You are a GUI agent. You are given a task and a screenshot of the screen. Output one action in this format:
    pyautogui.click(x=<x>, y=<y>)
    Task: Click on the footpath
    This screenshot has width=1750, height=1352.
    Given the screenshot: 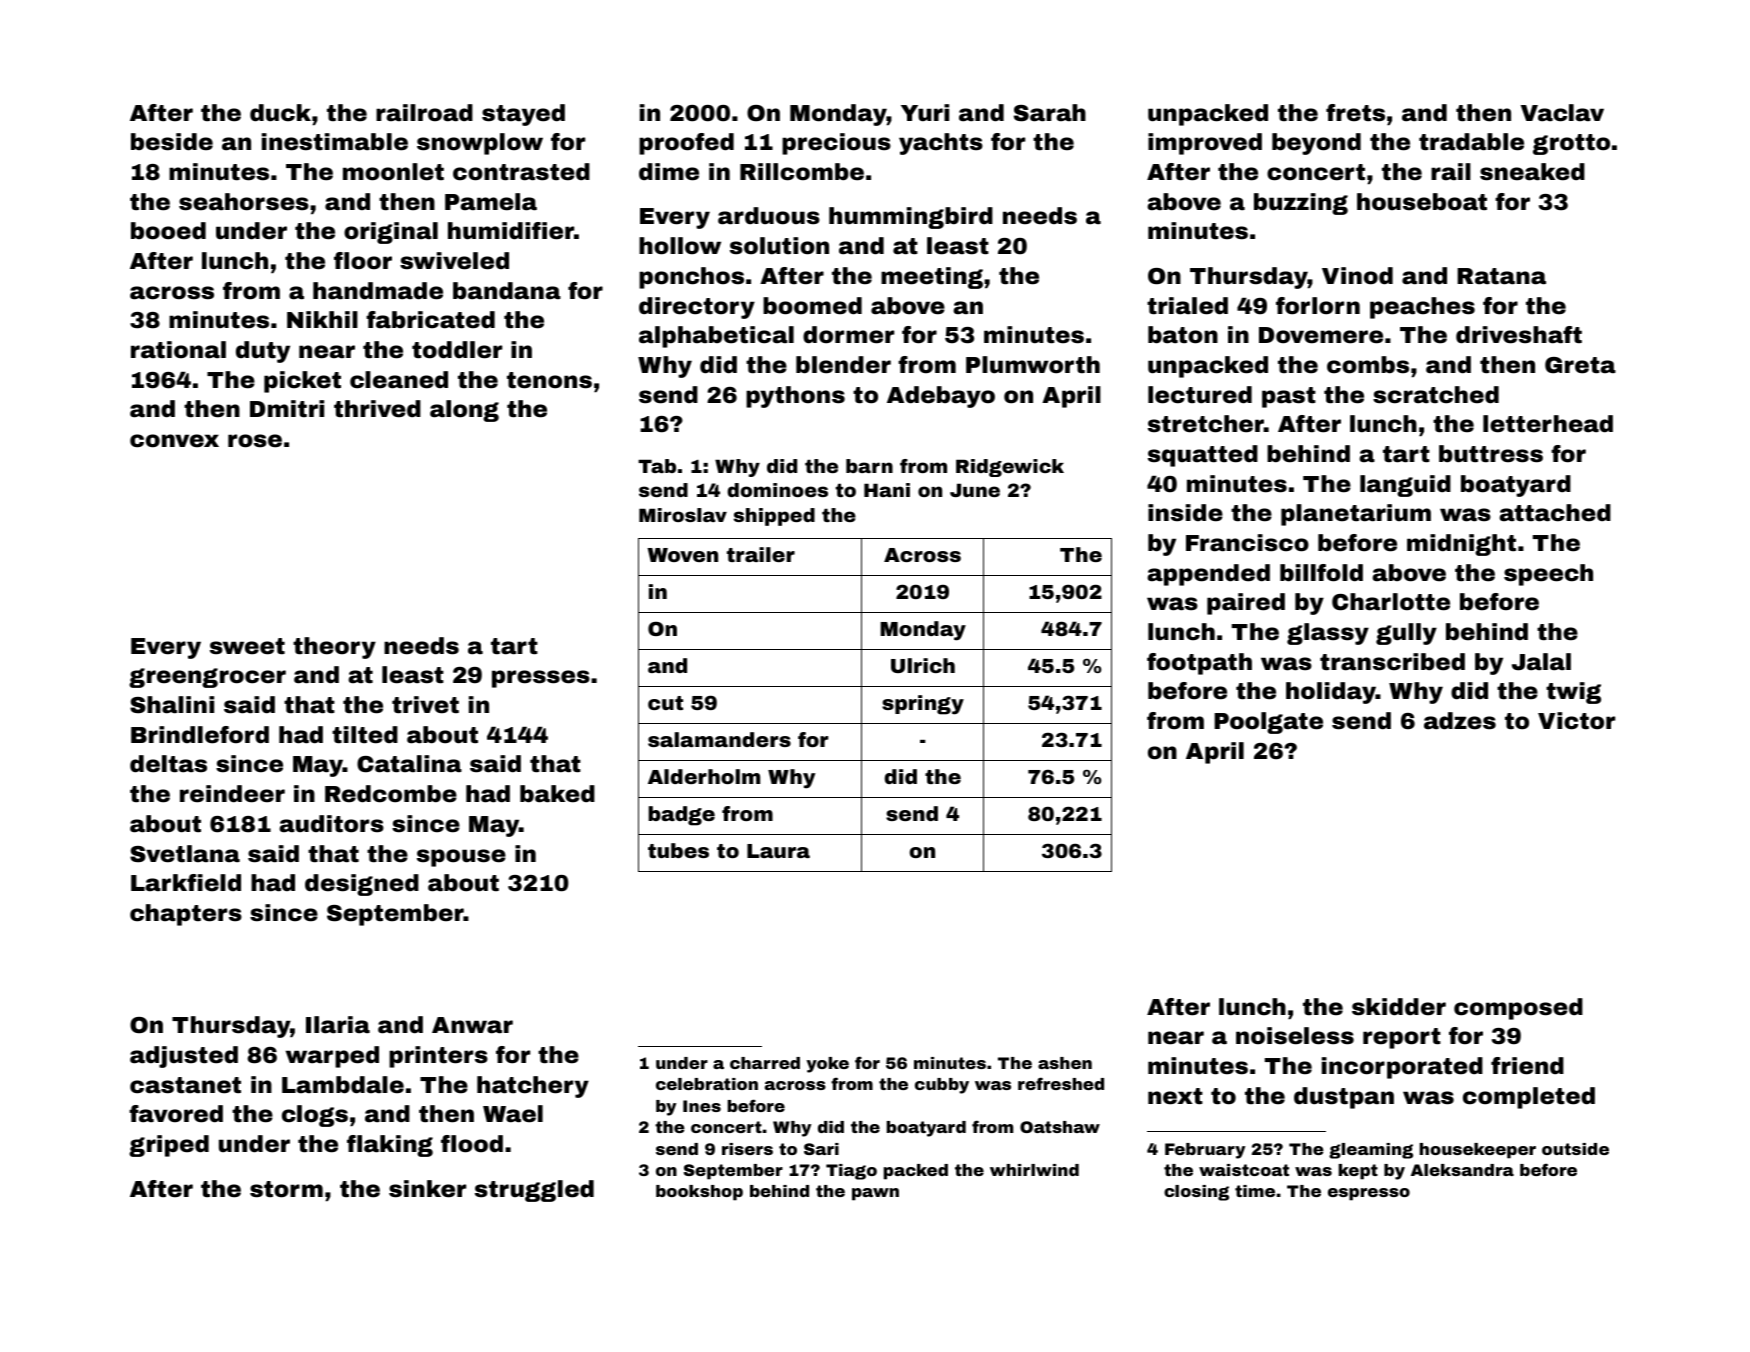 What is the action you would take?
    pyautogui.click(x=1199, y=664)
